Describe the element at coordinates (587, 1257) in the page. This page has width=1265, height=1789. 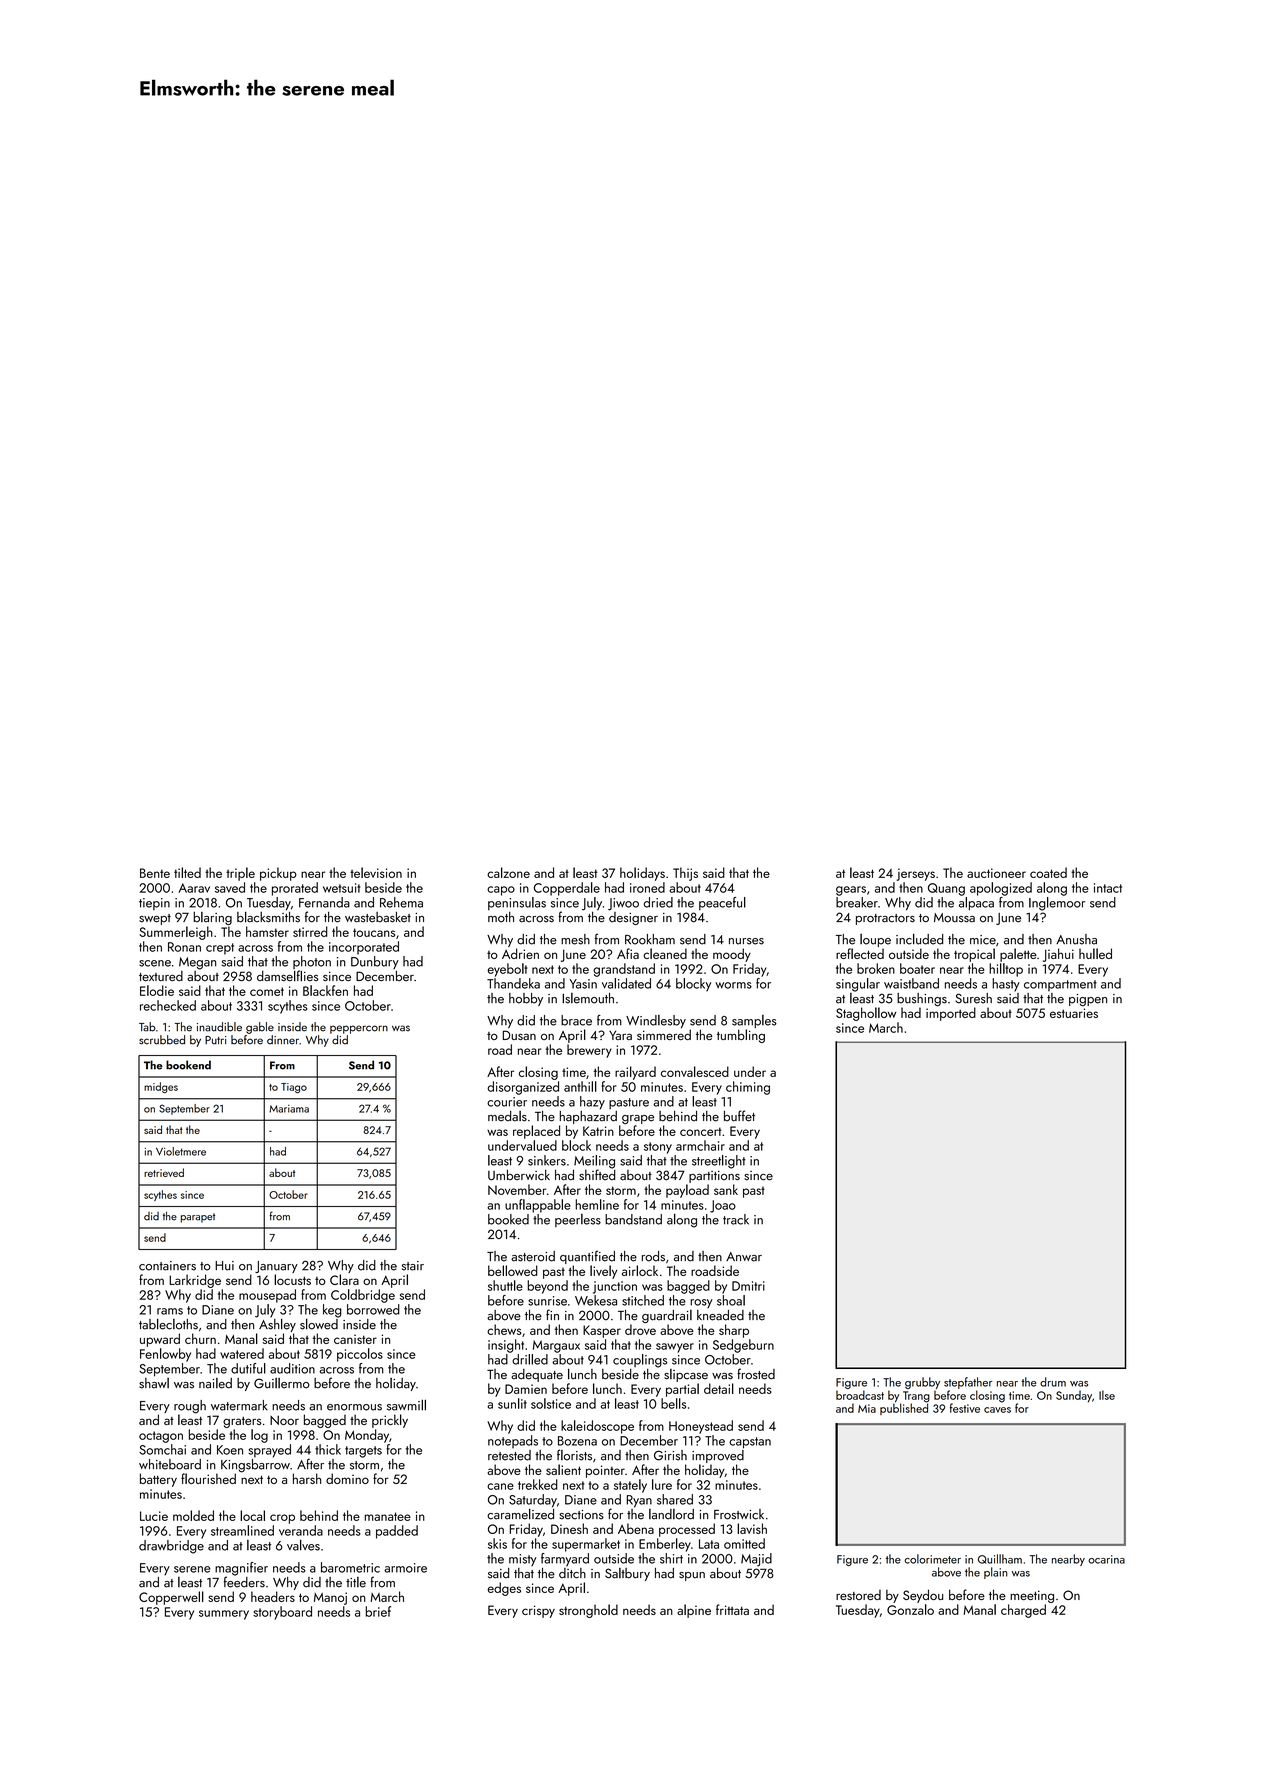
I see `quantified` at that location.
